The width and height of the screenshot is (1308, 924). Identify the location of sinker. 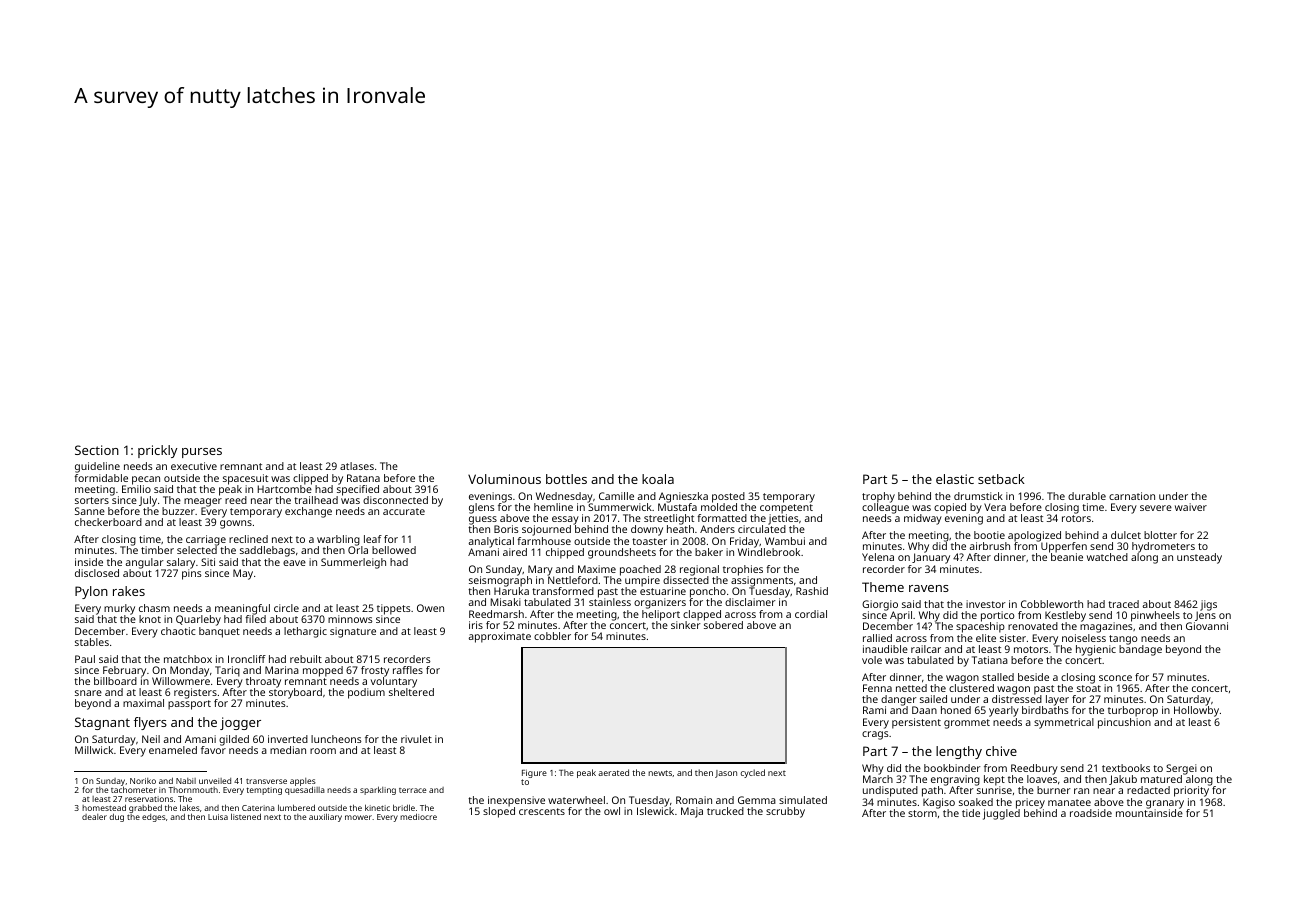
(686, 625).
